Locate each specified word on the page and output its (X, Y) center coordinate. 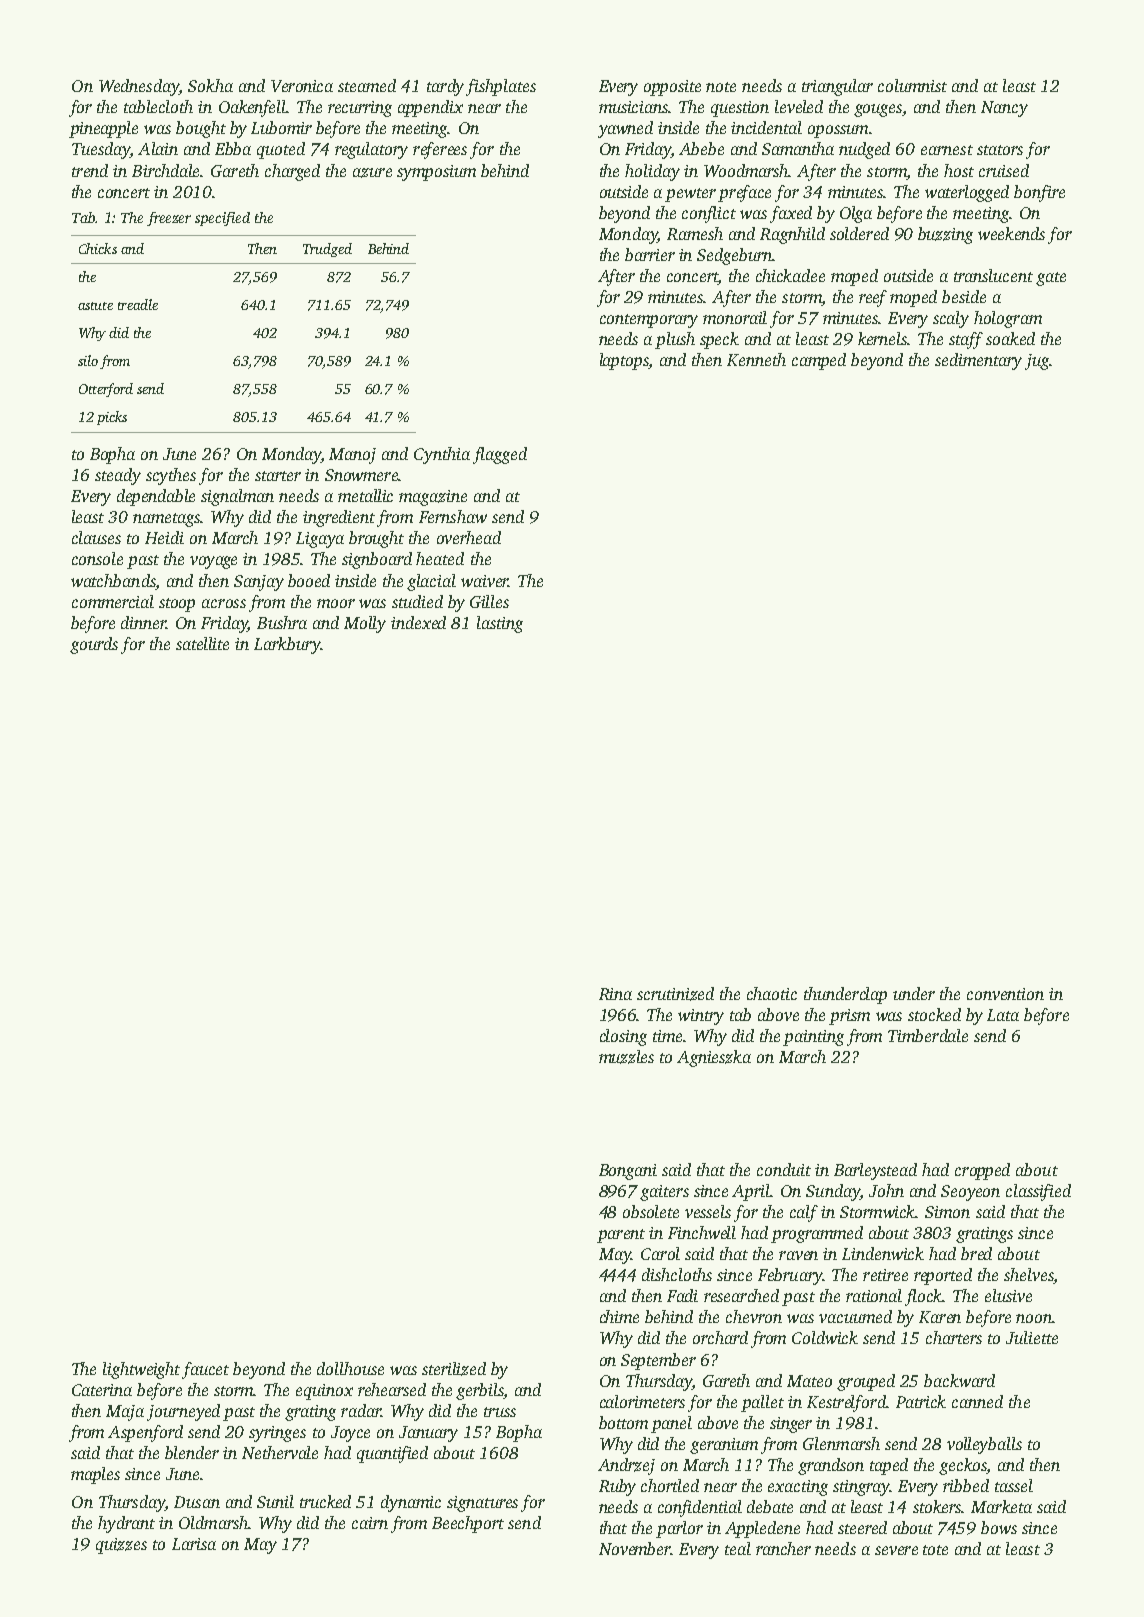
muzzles (626, 1057)
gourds (94, 645)
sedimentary (978, 361)
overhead (469, 537)
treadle (138, 304)
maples (95, 1475)
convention (1005, 994)
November (635, 1548)
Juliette (1032, 1337)
